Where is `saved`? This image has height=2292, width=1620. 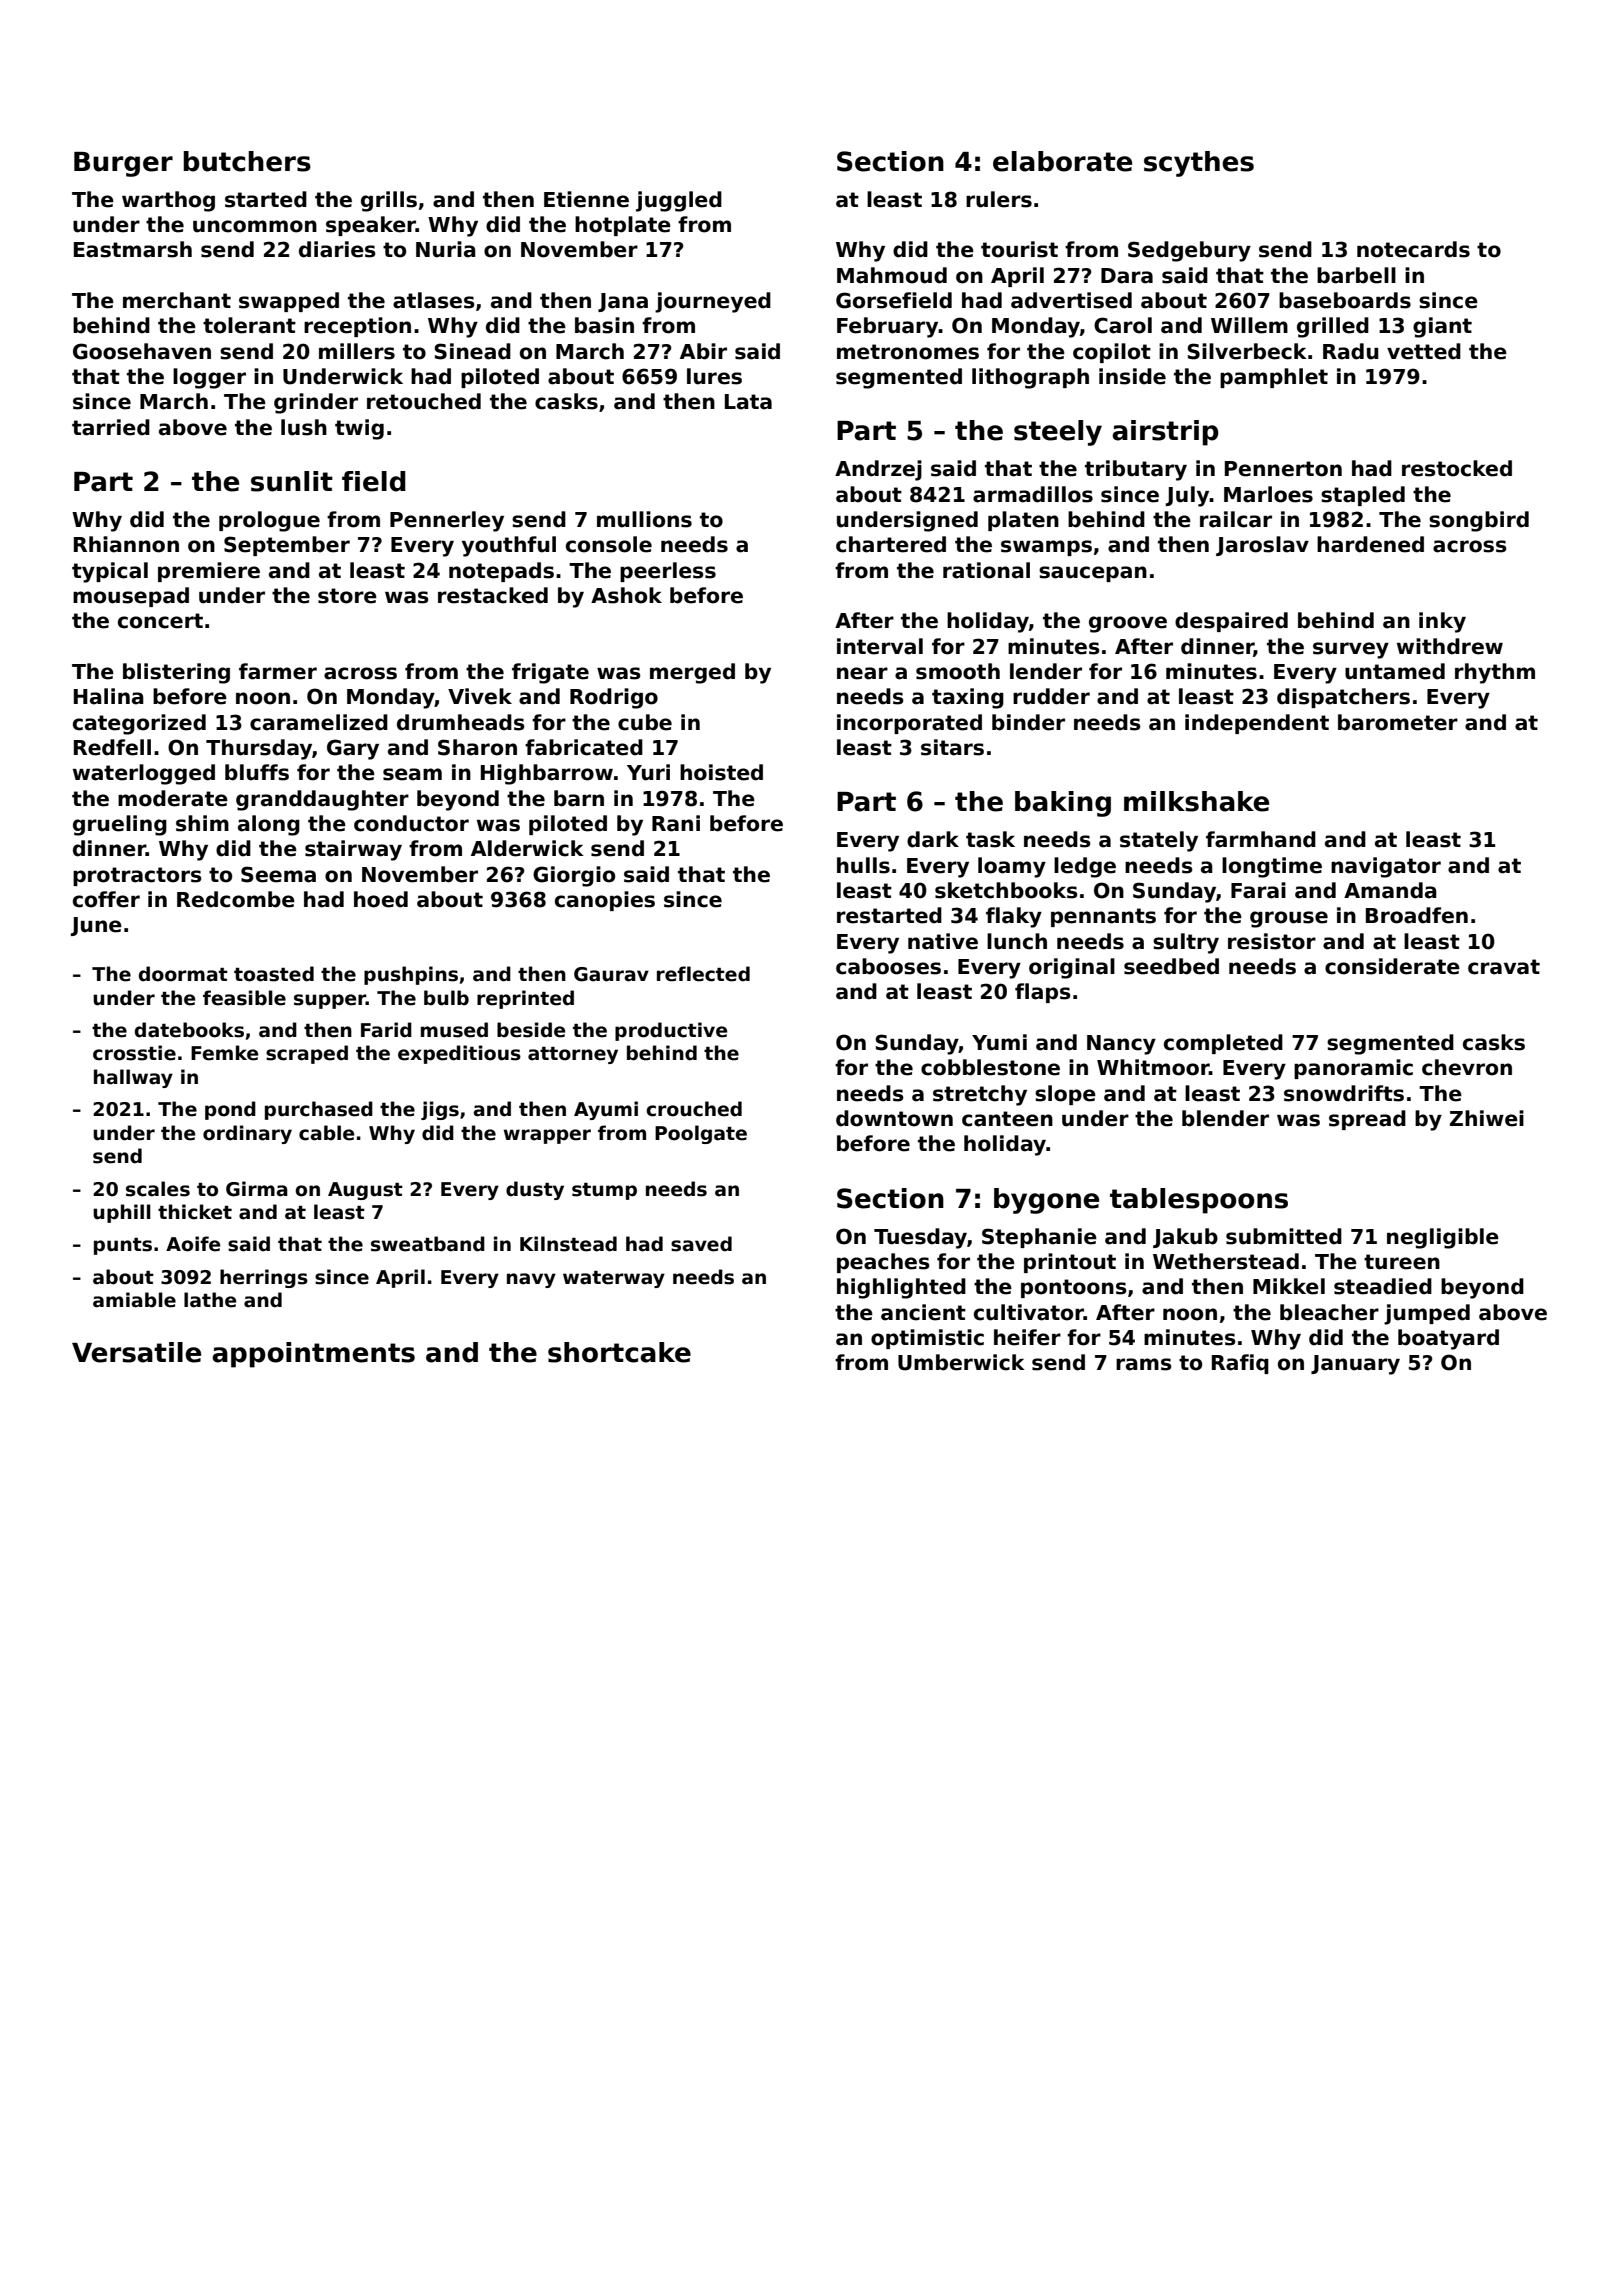 saved is located at coordinates (701, 1244).
